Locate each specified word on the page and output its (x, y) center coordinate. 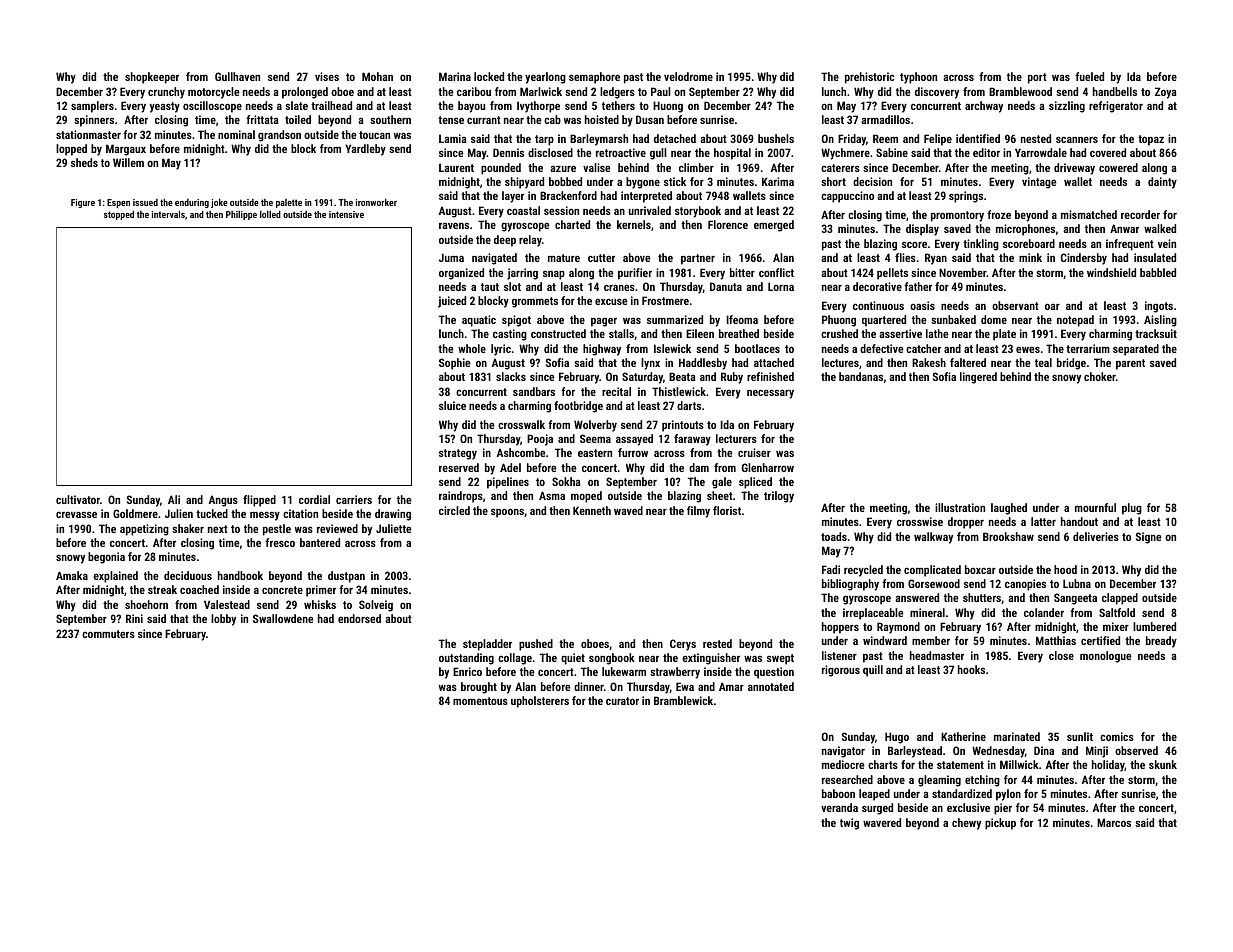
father (918, 286)
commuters (108, 634)
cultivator (78, 499)
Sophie (455, 364)
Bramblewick (683, 700)
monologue (1106, 657)
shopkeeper (152, 78)
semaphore (594, 78)
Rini (134, 618)
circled (454, 510)
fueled (1089, 76)
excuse (611, 301)
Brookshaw (1008, 536)
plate (1004, 335)
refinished (770, 376)
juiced (452, 302)
